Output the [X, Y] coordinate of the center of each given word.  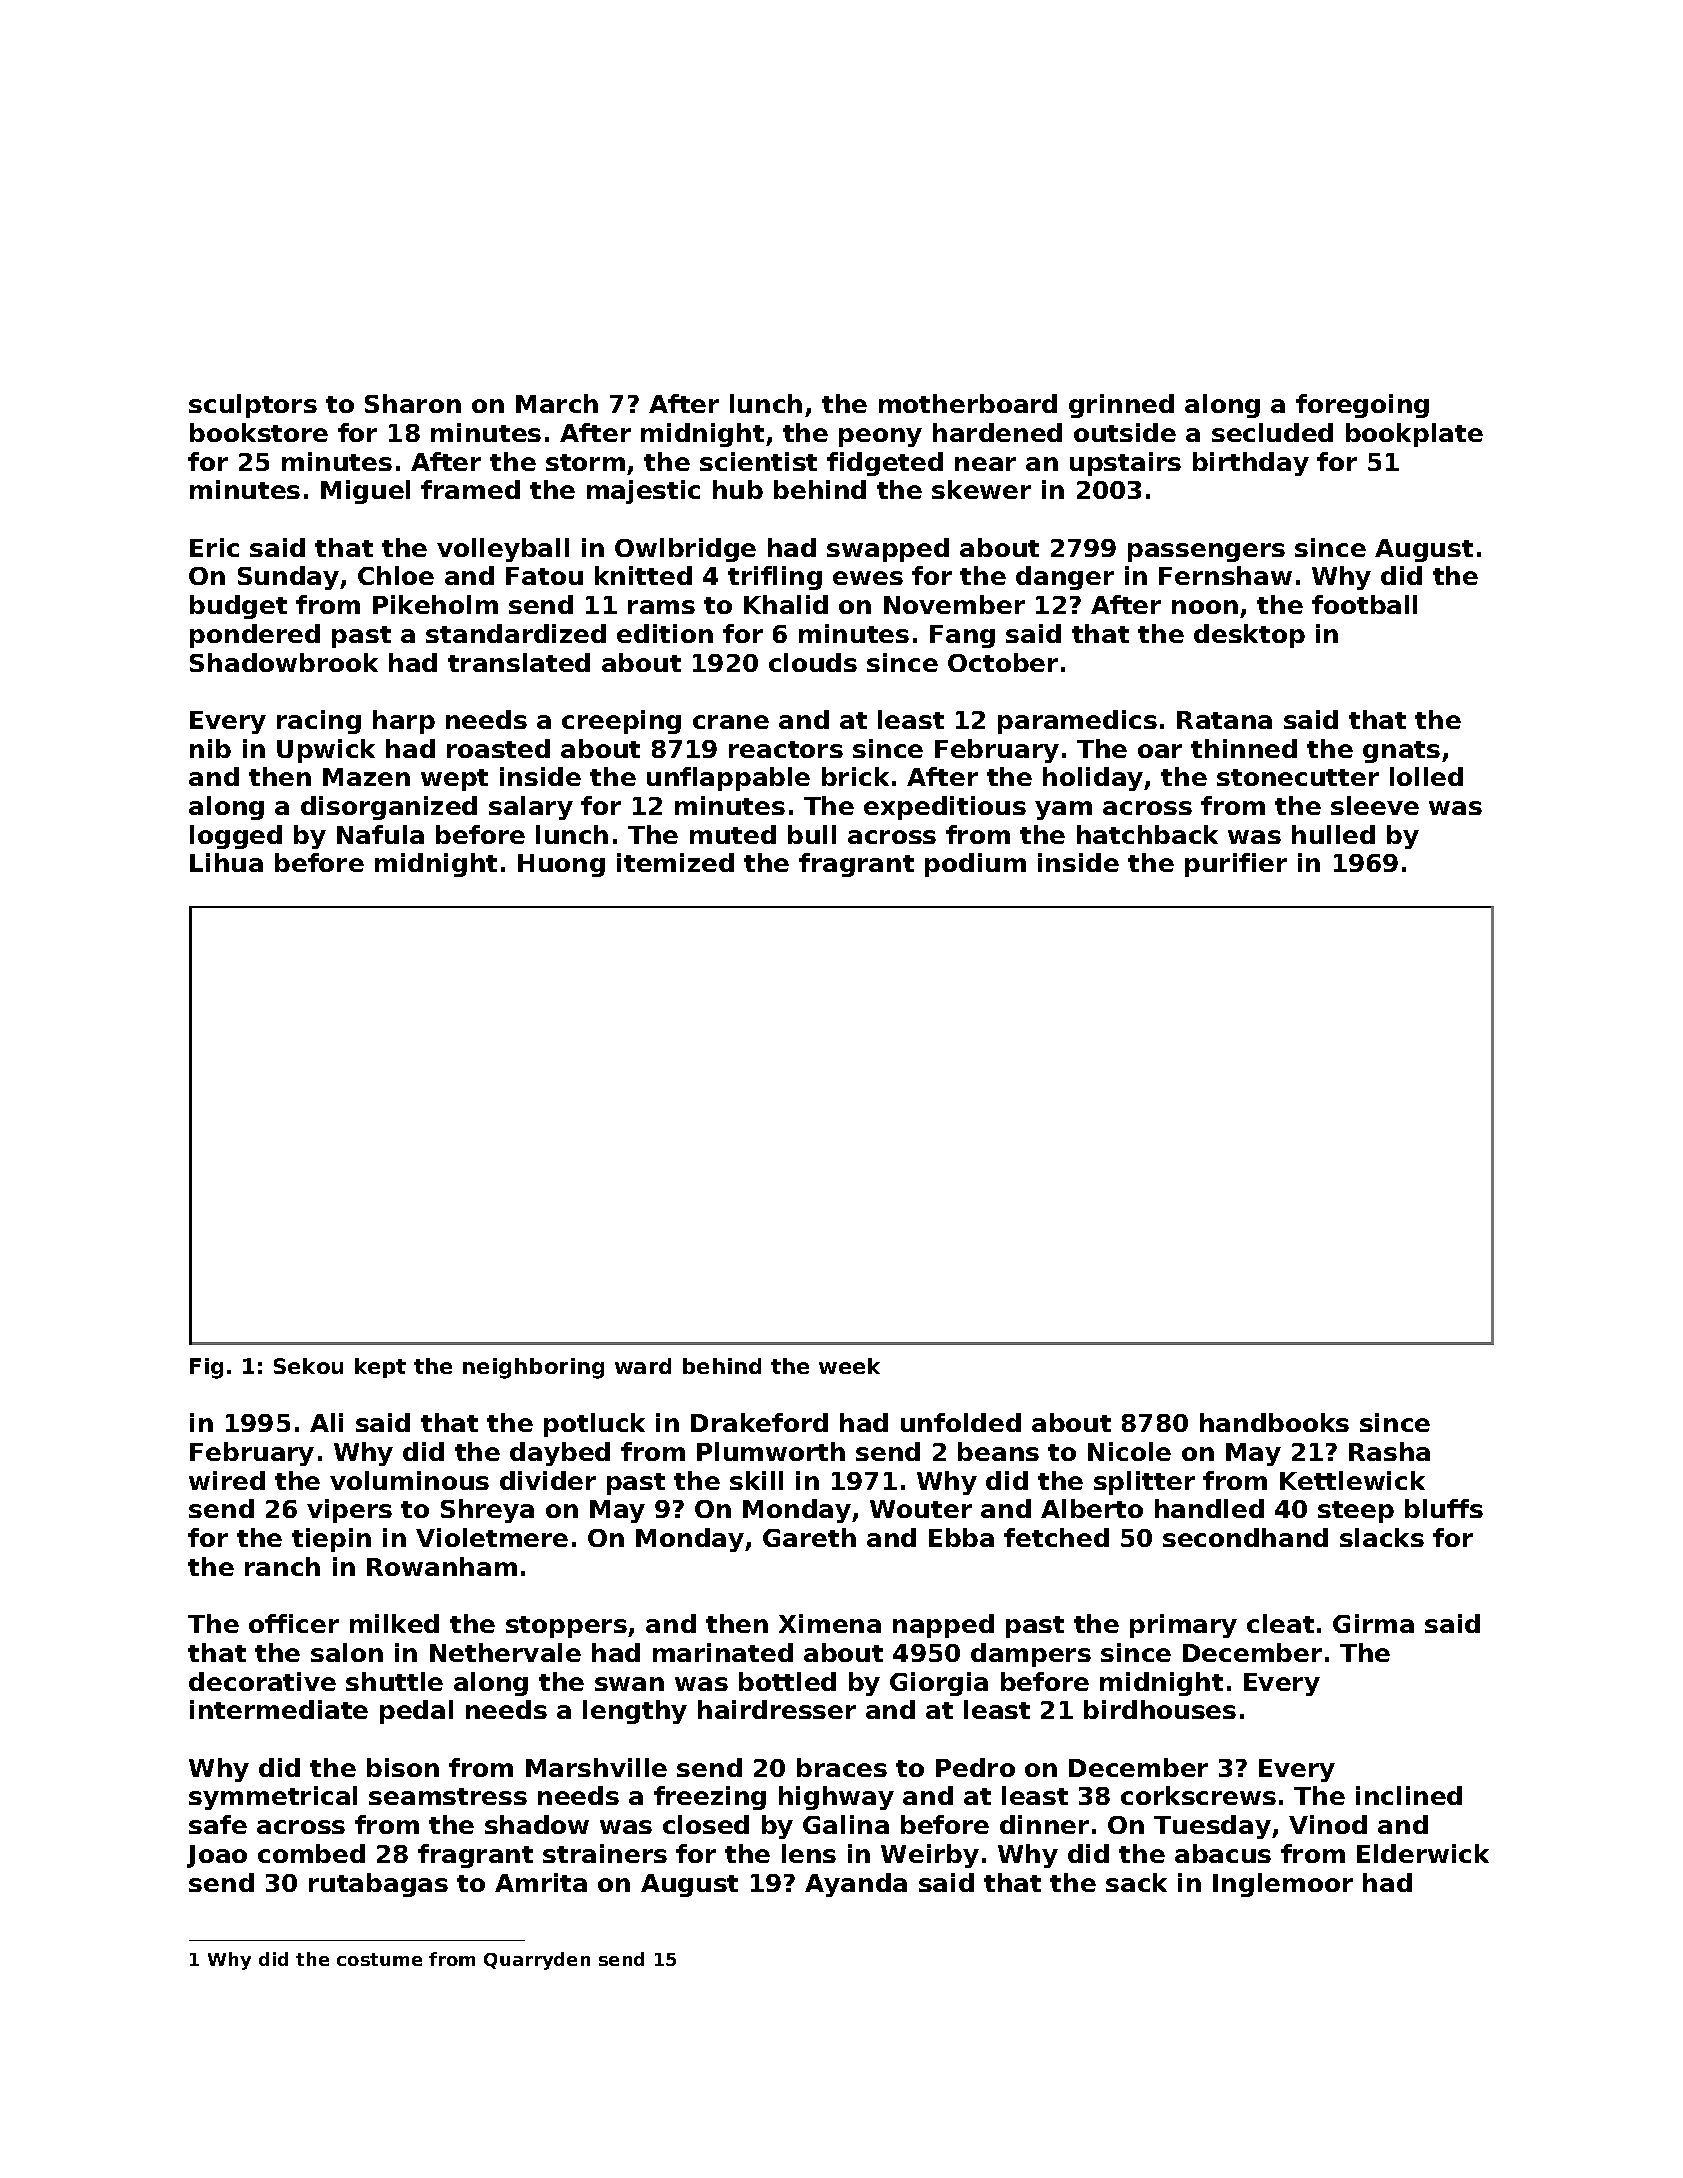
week [849, 1366]
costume [379, 1959]
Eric [214, 547]
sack [1136, 1882]
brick [855, 776]
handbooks [1274, 1422]
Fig [206, 1368]
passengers [1206, 552]
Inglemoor [1283, 1885]
